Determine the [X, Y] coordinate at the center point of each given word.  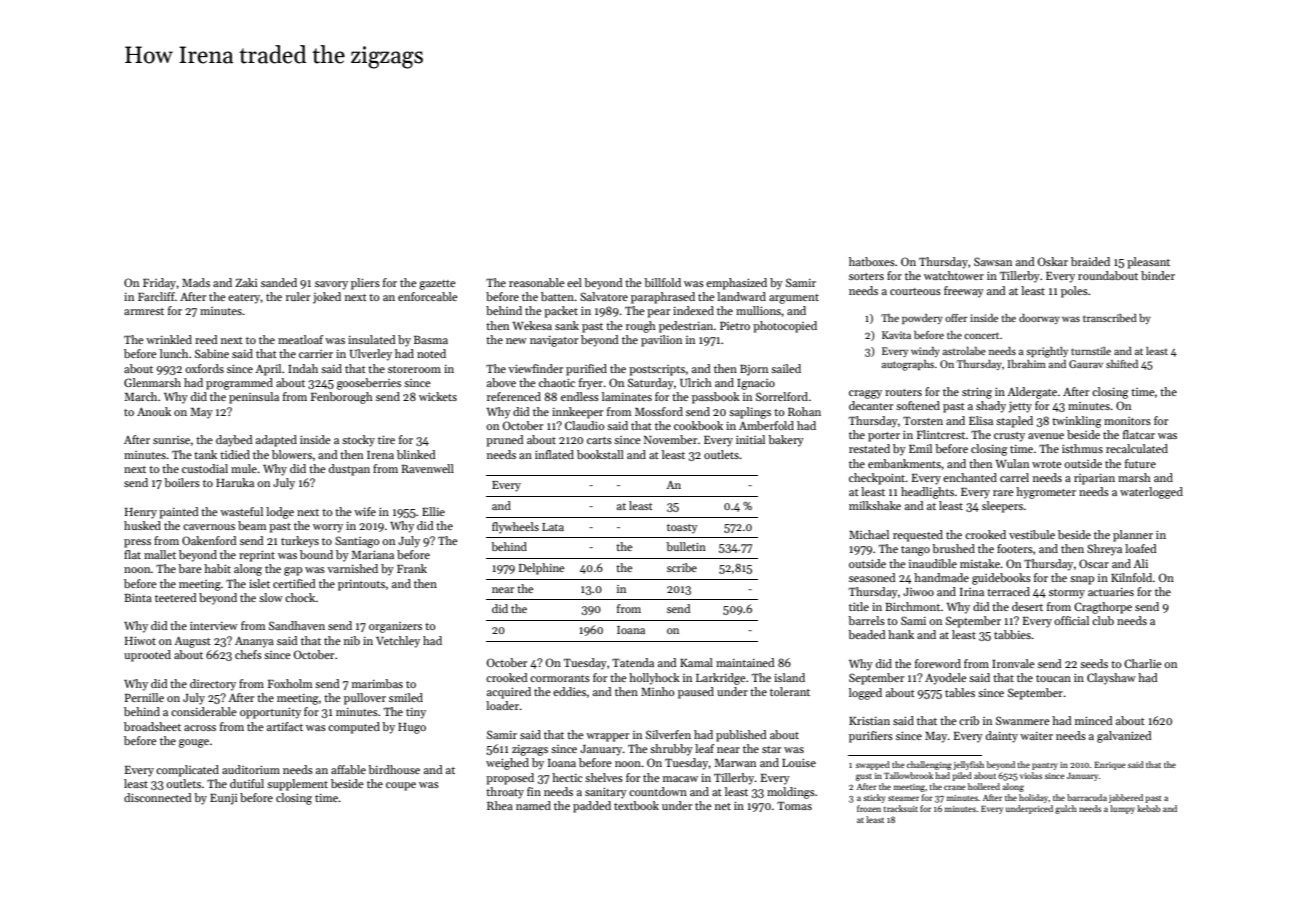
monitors [1127, 421]
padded [592, 807]
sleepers [1002, 507]
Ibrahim [1027, 364]
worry [328, 528]
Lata [553, 527]
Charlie [1143, 663]
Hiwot [140, 640]
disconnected [158, 797]
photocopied [785, 327]
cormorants [560, 678]
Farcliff [156, 296]
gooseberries [369, 384]
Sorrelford [782, 396]
